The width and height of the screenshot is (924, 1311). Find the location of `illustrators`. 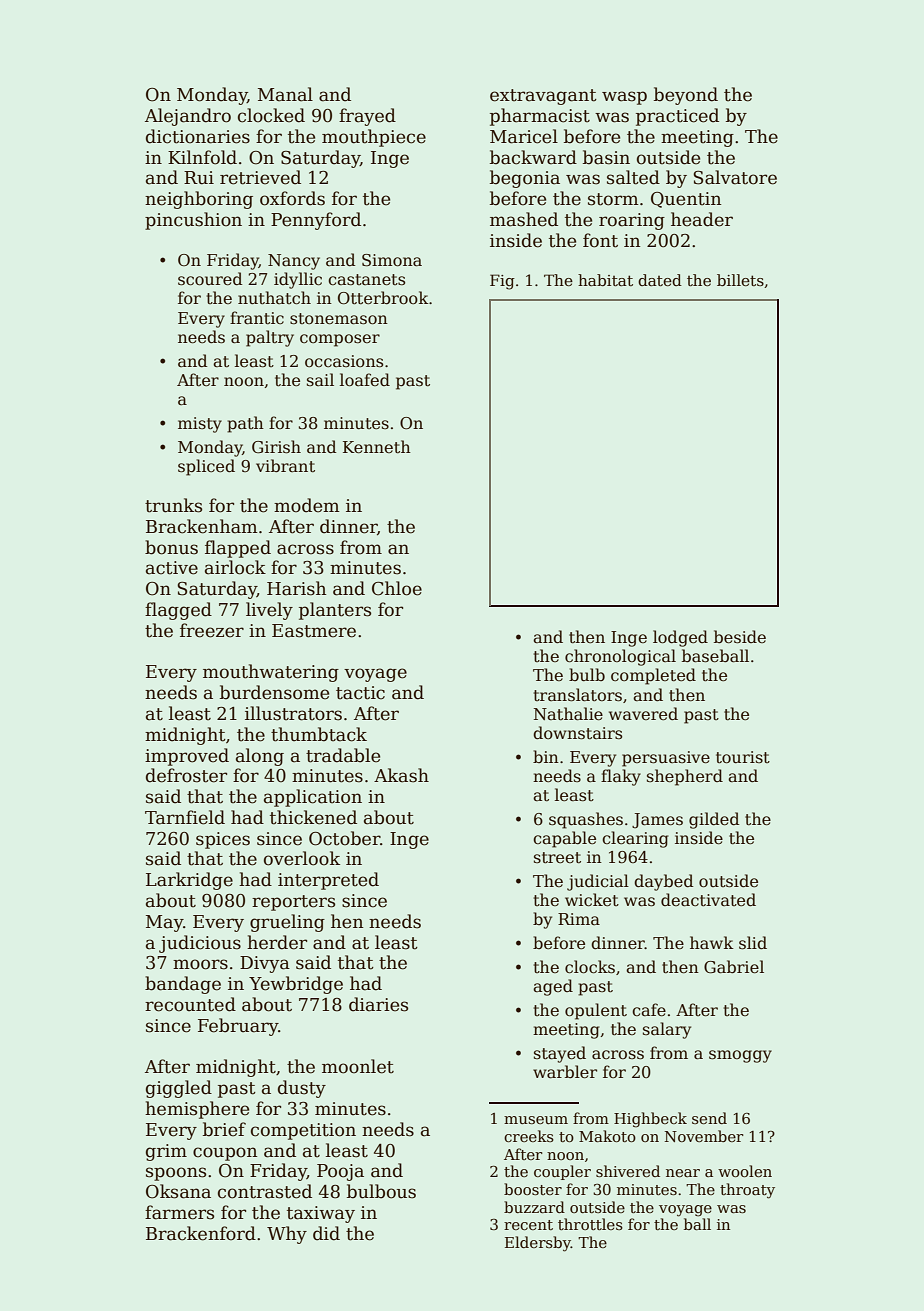

illustrators is located at coordinates (293, 713).
